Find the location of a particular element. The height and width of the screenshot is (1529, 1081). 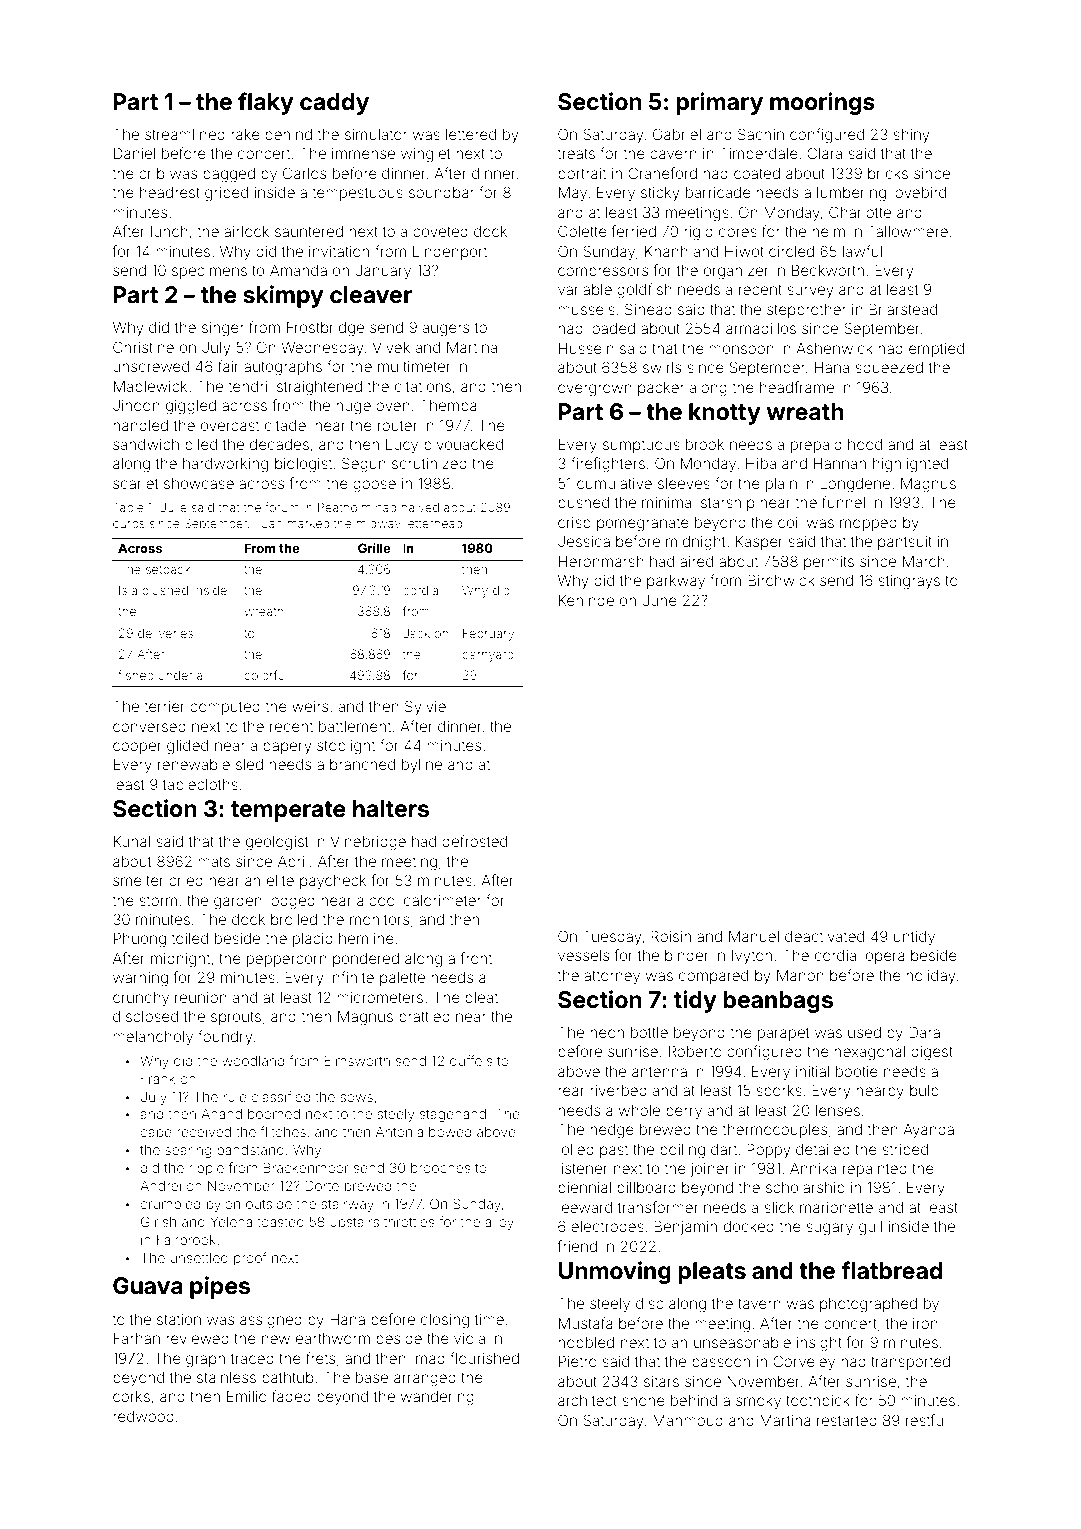

moorings is located at coordinates (822, 103).
